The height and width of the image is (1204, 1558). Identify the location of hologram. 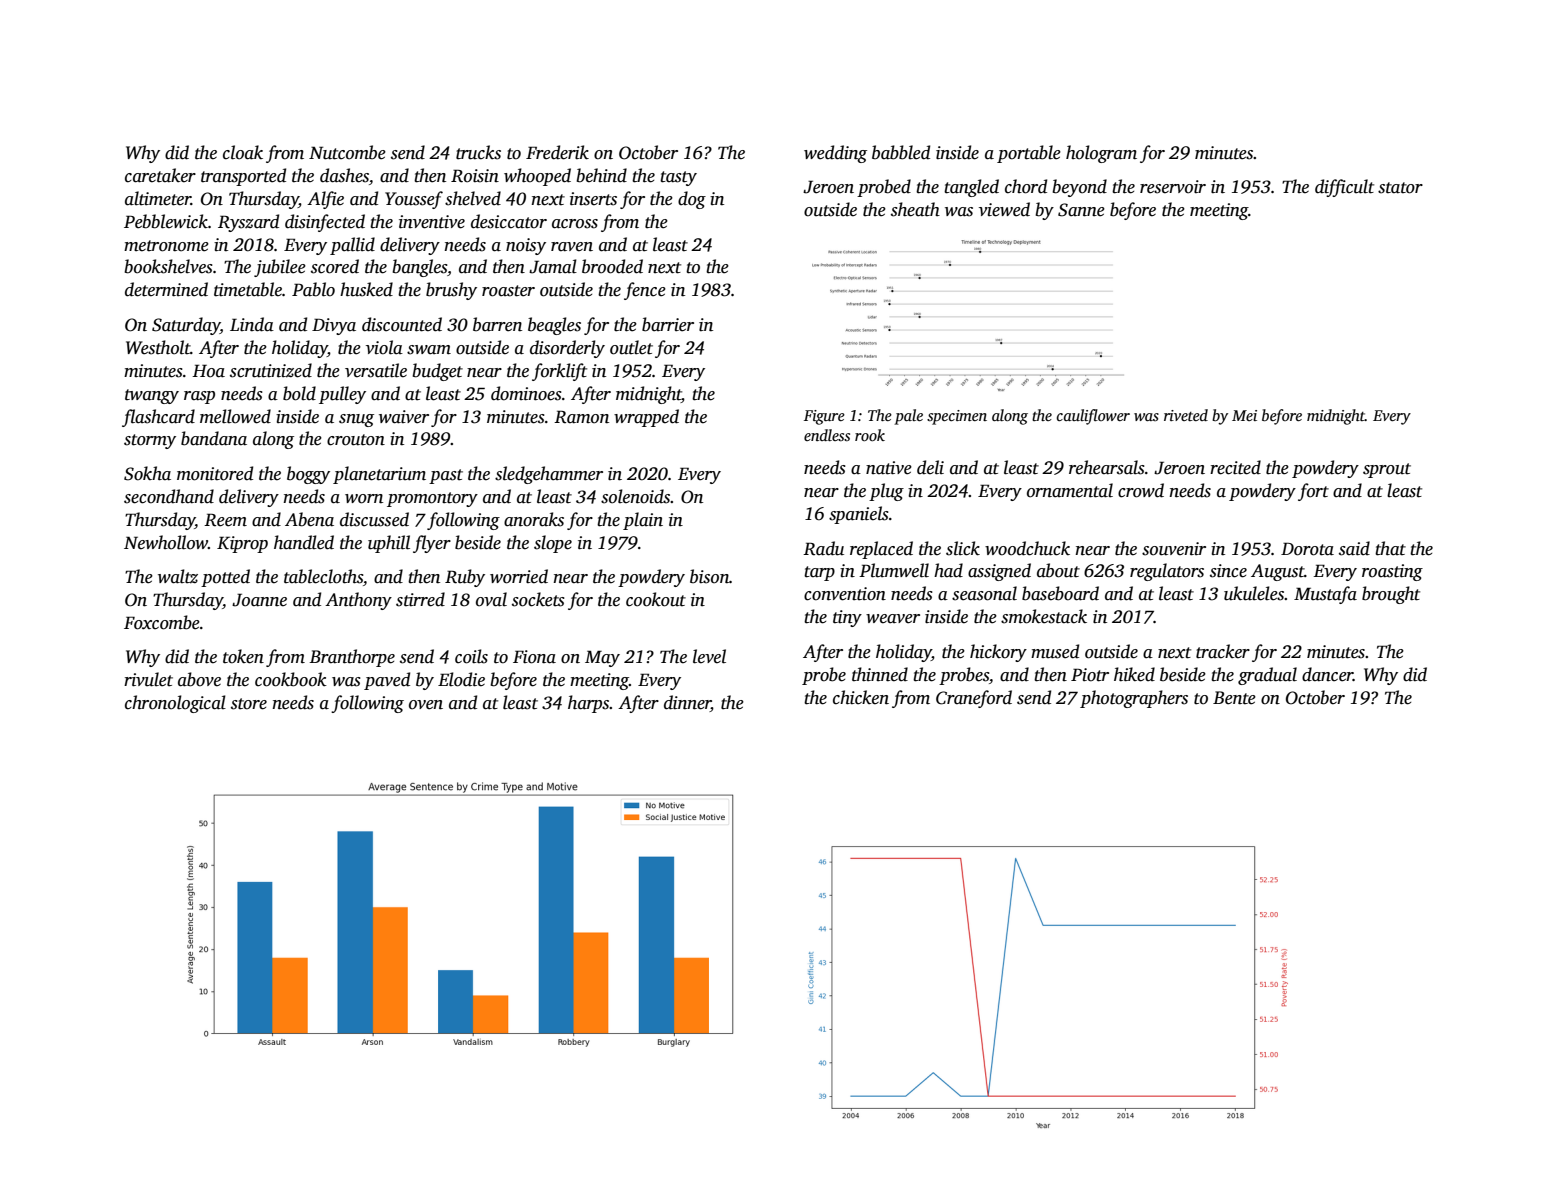
(1101, 154).
